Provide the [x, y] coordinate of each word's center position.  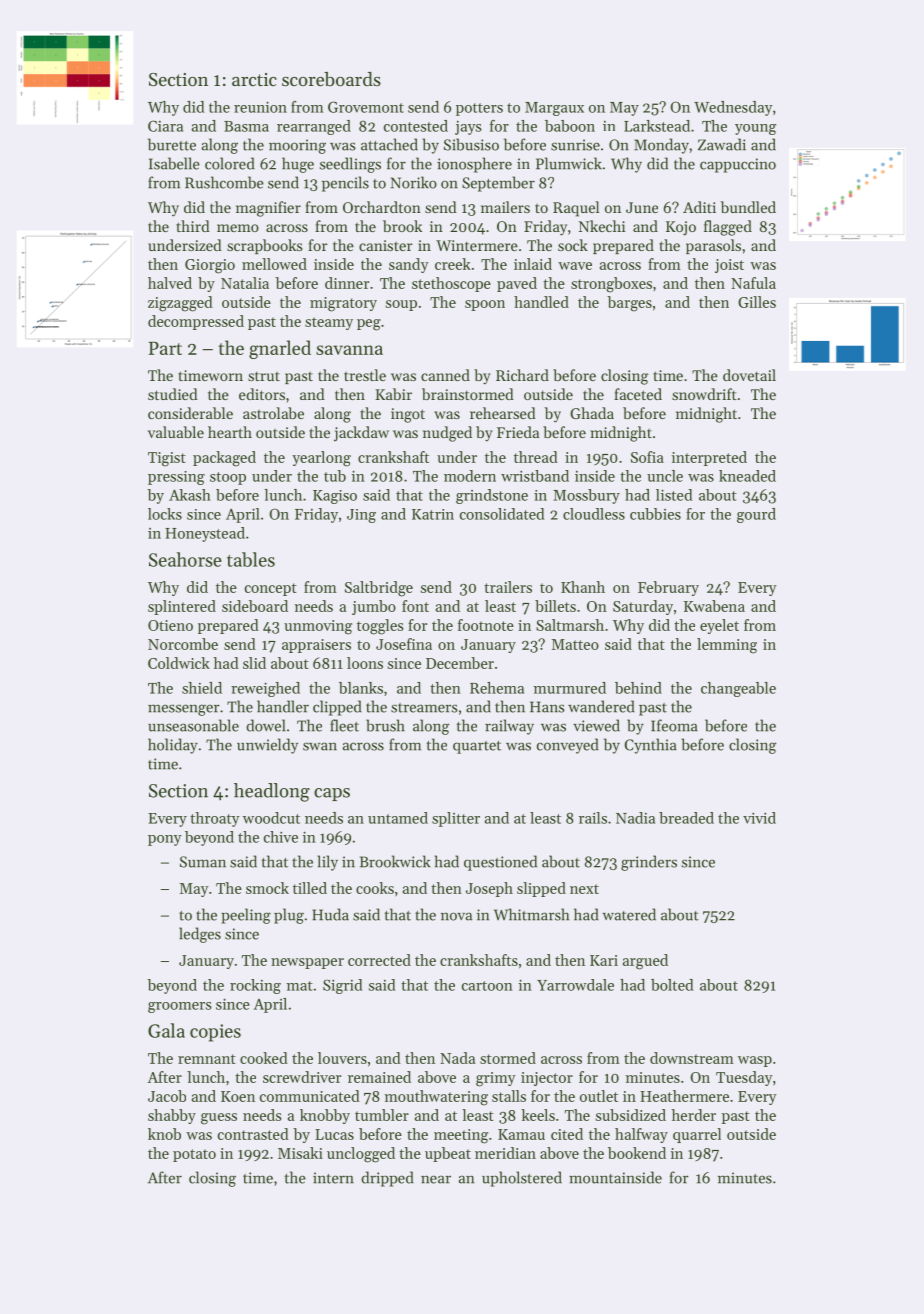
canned [445, 375]
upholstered [522, 1179]
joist [729, 266]
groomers [180, 1007]
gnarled [280, 349]
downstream [692, 1058]
